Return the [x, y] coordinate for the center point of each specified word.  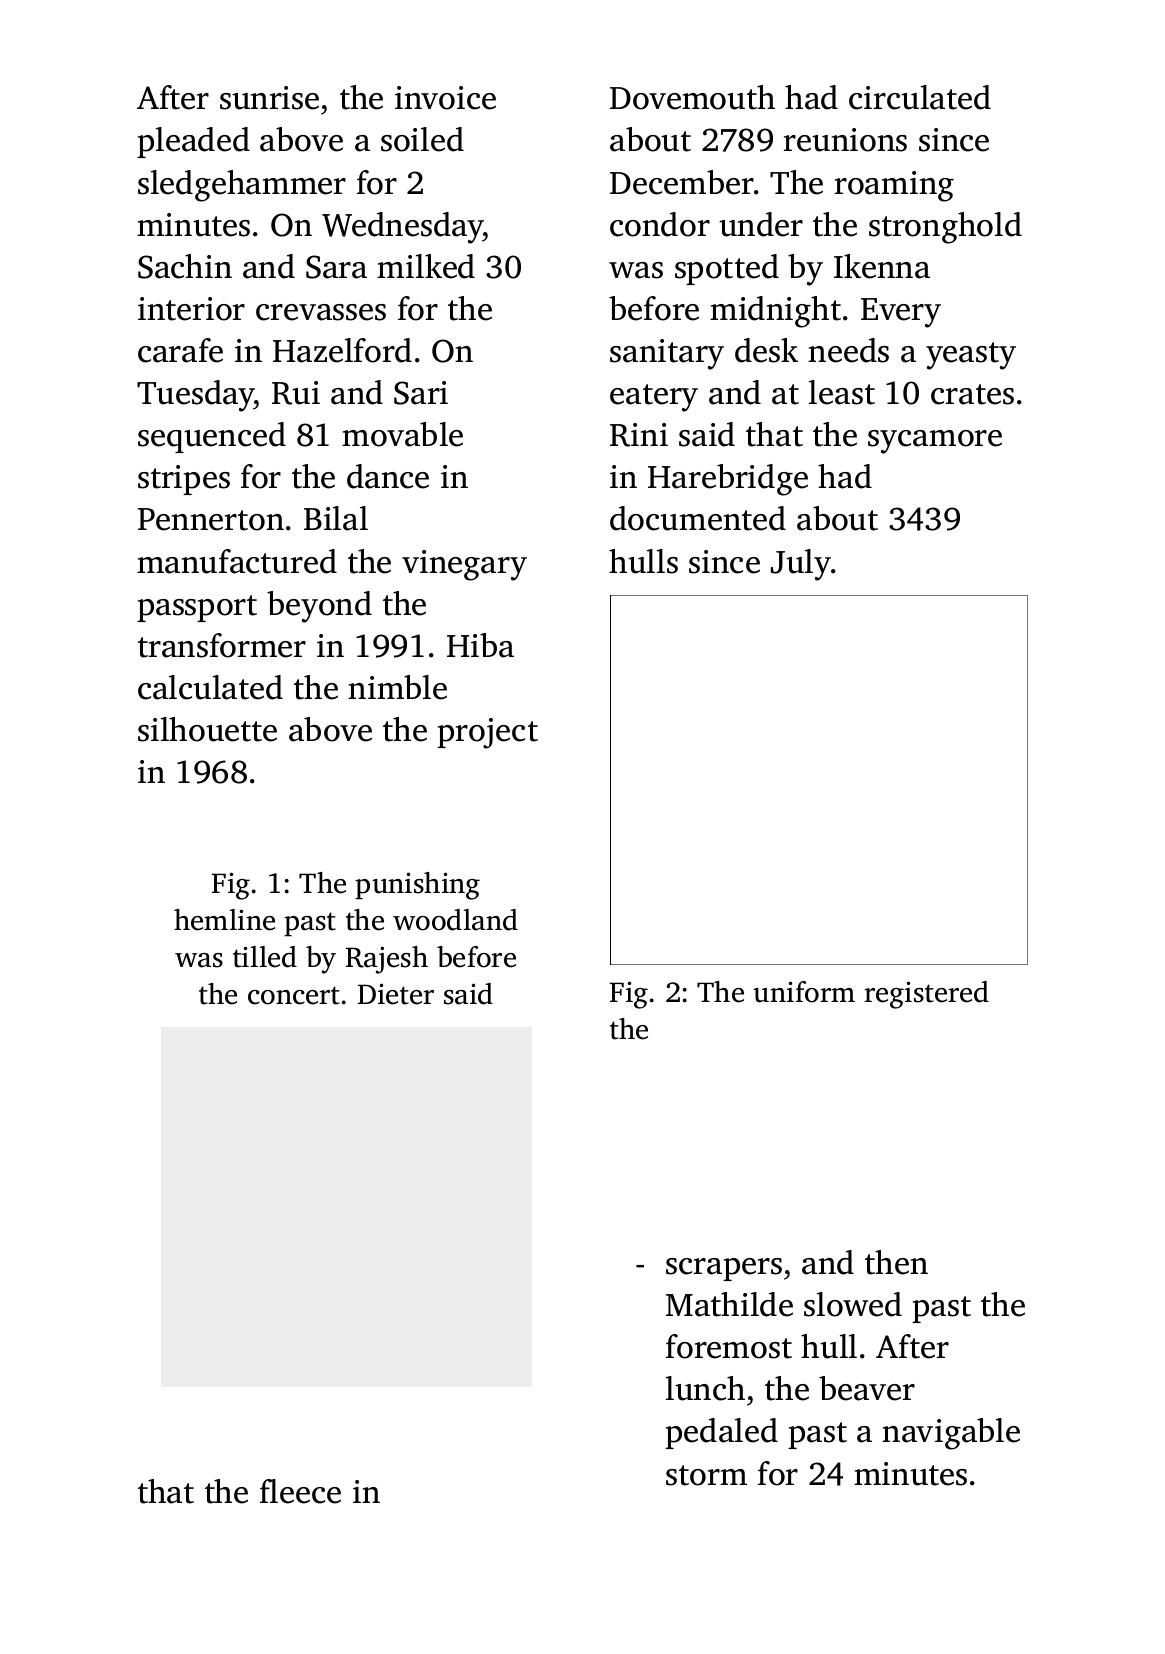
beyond [319, 607]
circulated [920, 97]
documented [698, 518]
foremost [729, 1346]
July [801, 565]
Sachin [185, 266]
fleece [300, 1491]
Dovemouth [692, 97]
